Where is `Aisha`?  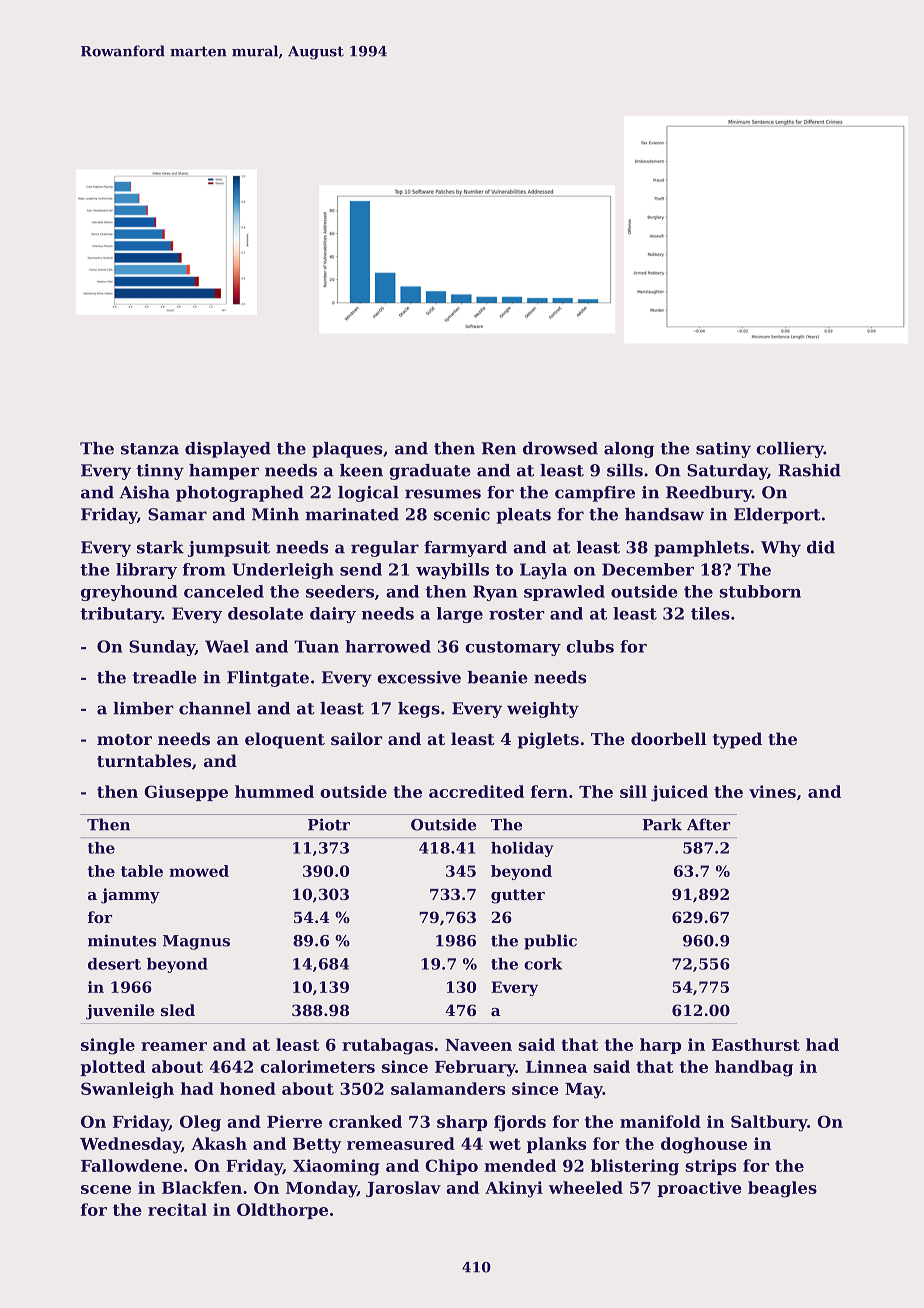 Aisha is located at coordinates (144, 492).
